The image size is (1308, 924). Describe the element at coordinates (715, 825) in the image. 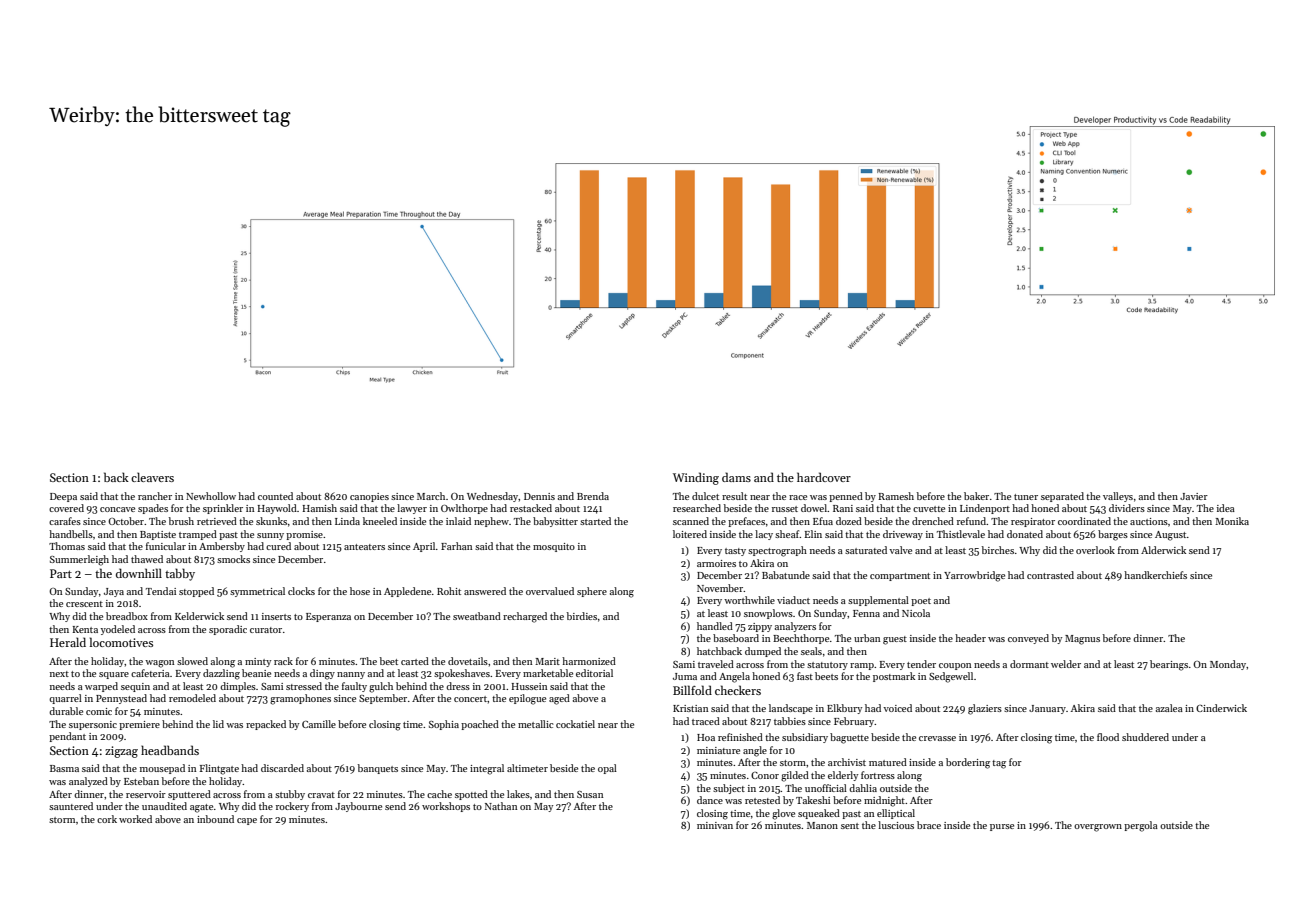

I see `minivan` at that location.
